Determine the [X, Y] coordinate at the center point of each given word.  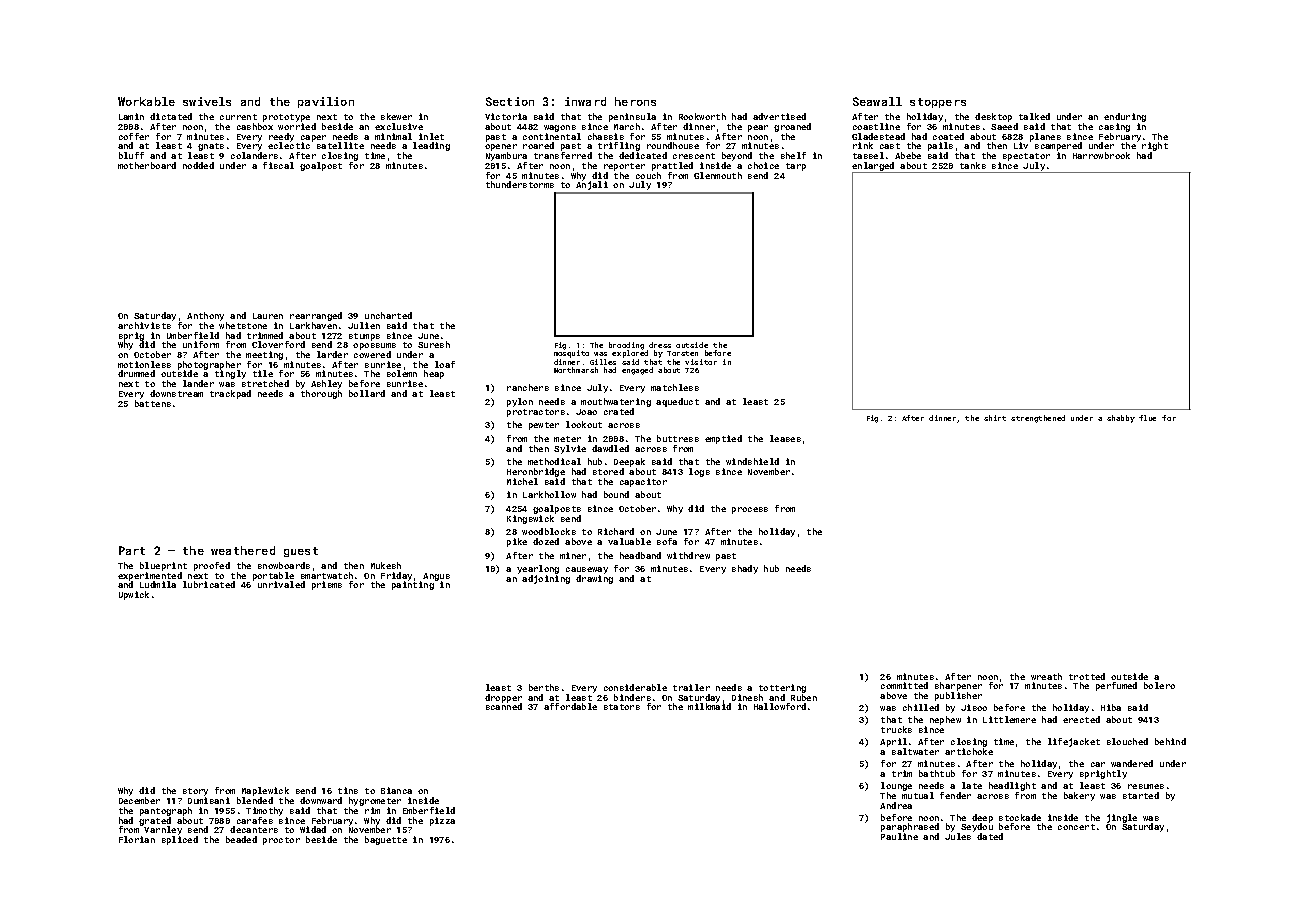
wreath [1046, 676]
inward [585, 101]
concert [1076, 827]
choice [763, 165]
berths [544, 687]
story [195, 792]
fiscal [278, 165]
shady [745, 569]
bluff [131, 155]
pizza [442, 821]
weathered [243, 550]
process [750, 510]
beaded [241, 839]
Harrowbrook [1101, 155]
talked [1034, 116]
